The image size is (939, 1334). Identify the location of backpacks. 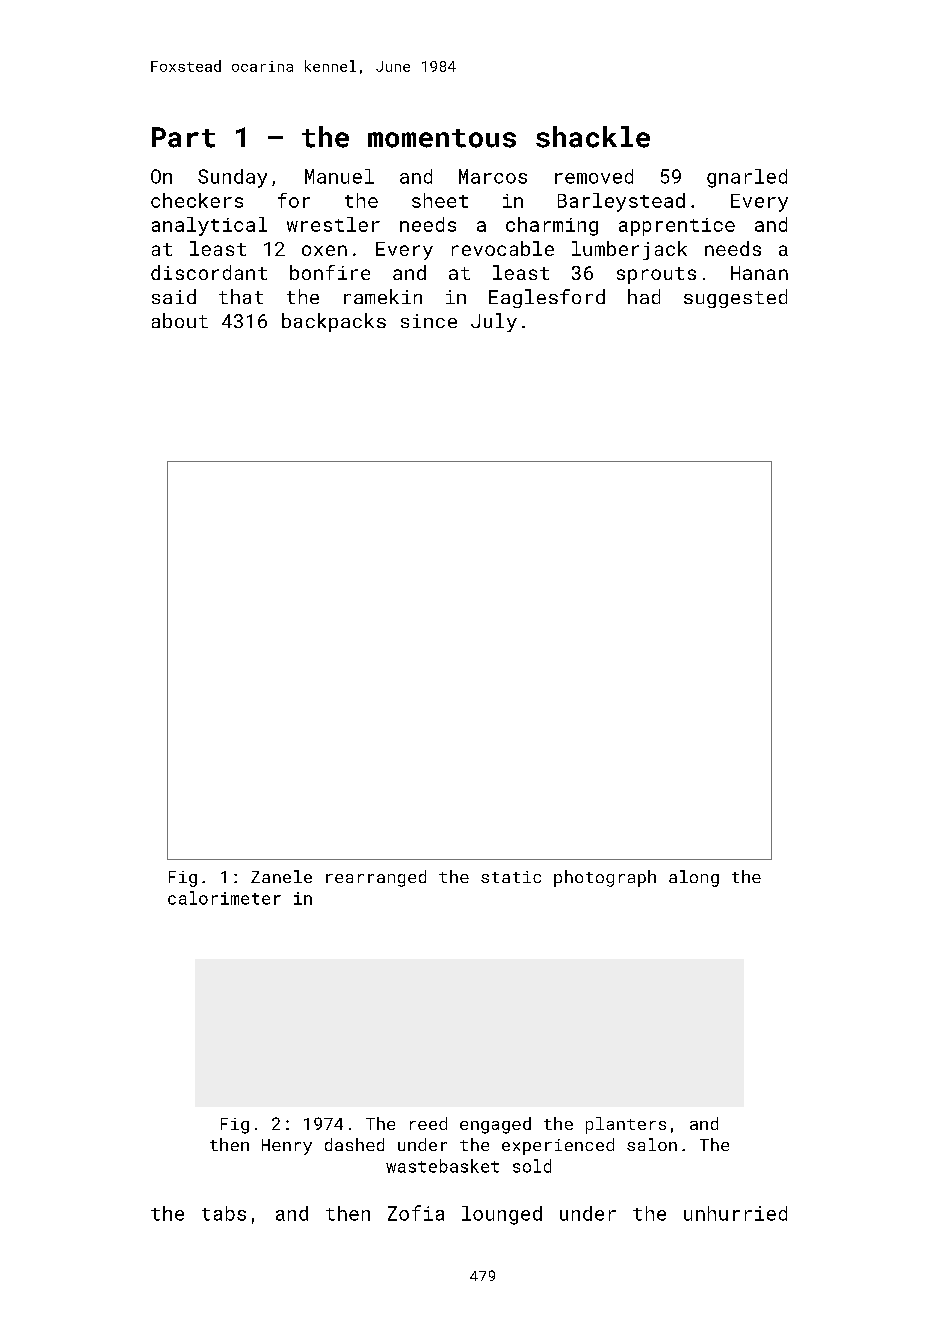
(334, 322).
